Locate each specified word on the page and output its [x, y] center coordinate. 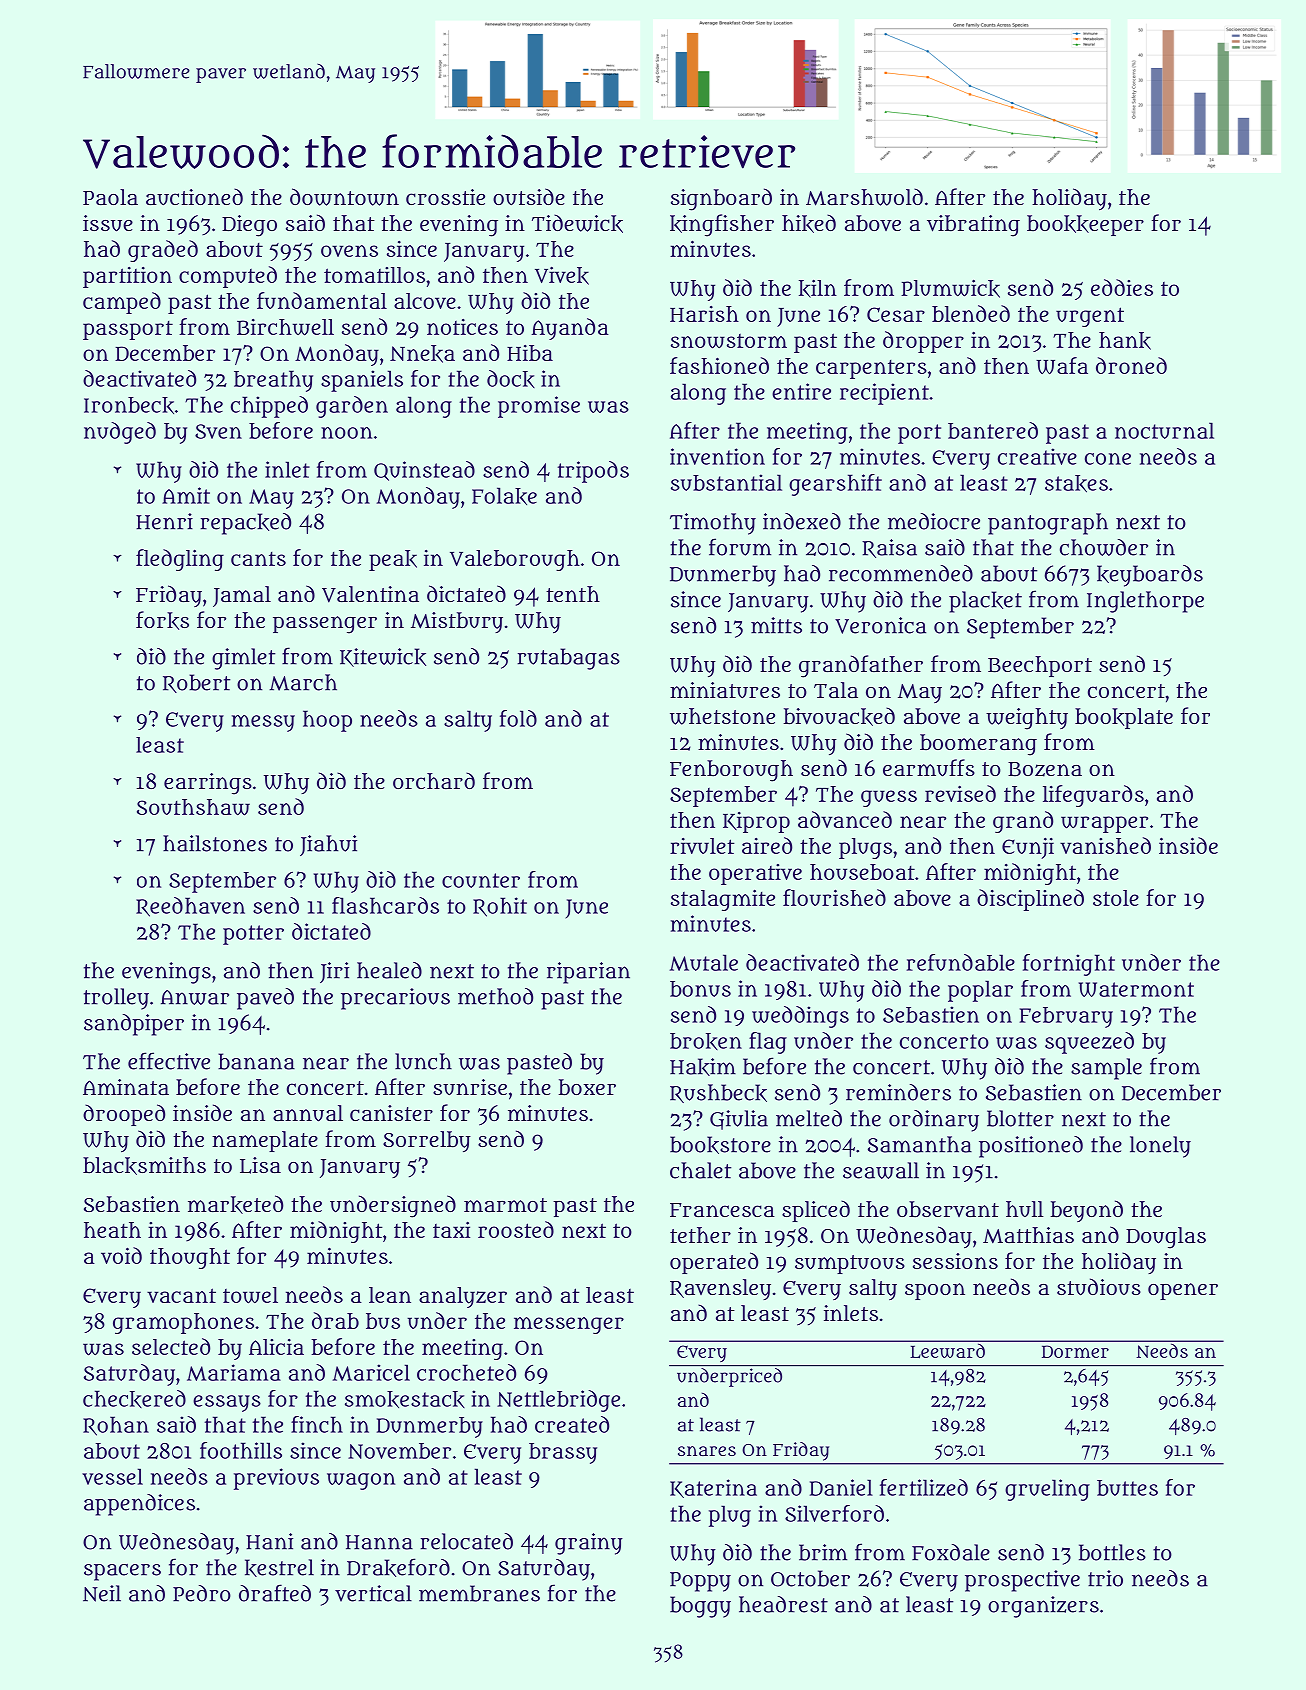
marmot [505, 1205]
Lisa [260, 1165]
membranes [479, 1593]
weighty [1027, 719]
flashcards [385, 905]
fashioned [719, 365]
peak [393, 560]
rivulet [702, 846]
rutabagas [569, 659]
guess [889, 798]
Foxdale [951, 1552]
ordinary [934, 1121]
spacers [122, 1572]
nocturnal [1164, 430]
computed [228, 277]
